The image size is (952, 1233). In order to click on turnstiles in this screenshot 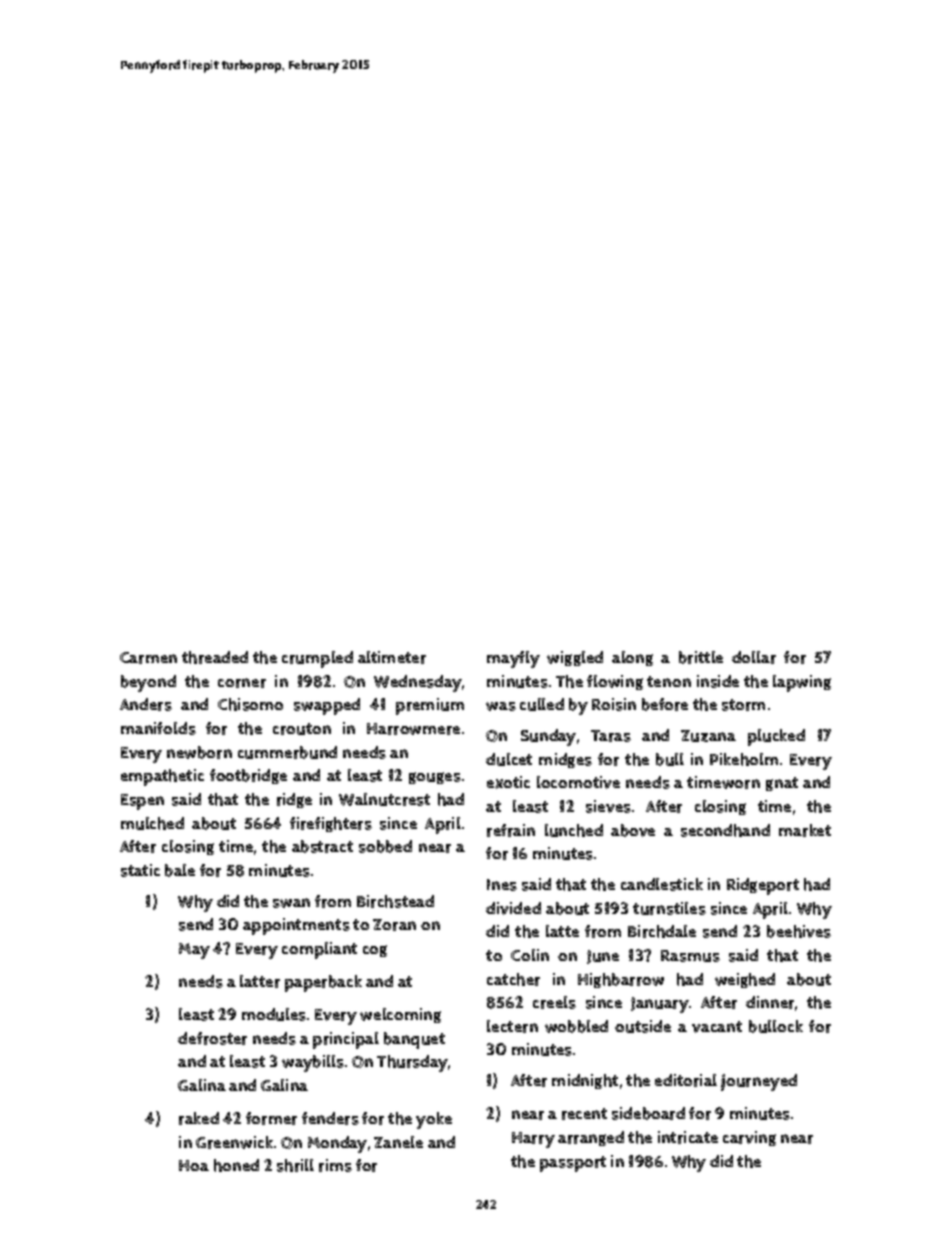, I will do `click(669, 908)`.
